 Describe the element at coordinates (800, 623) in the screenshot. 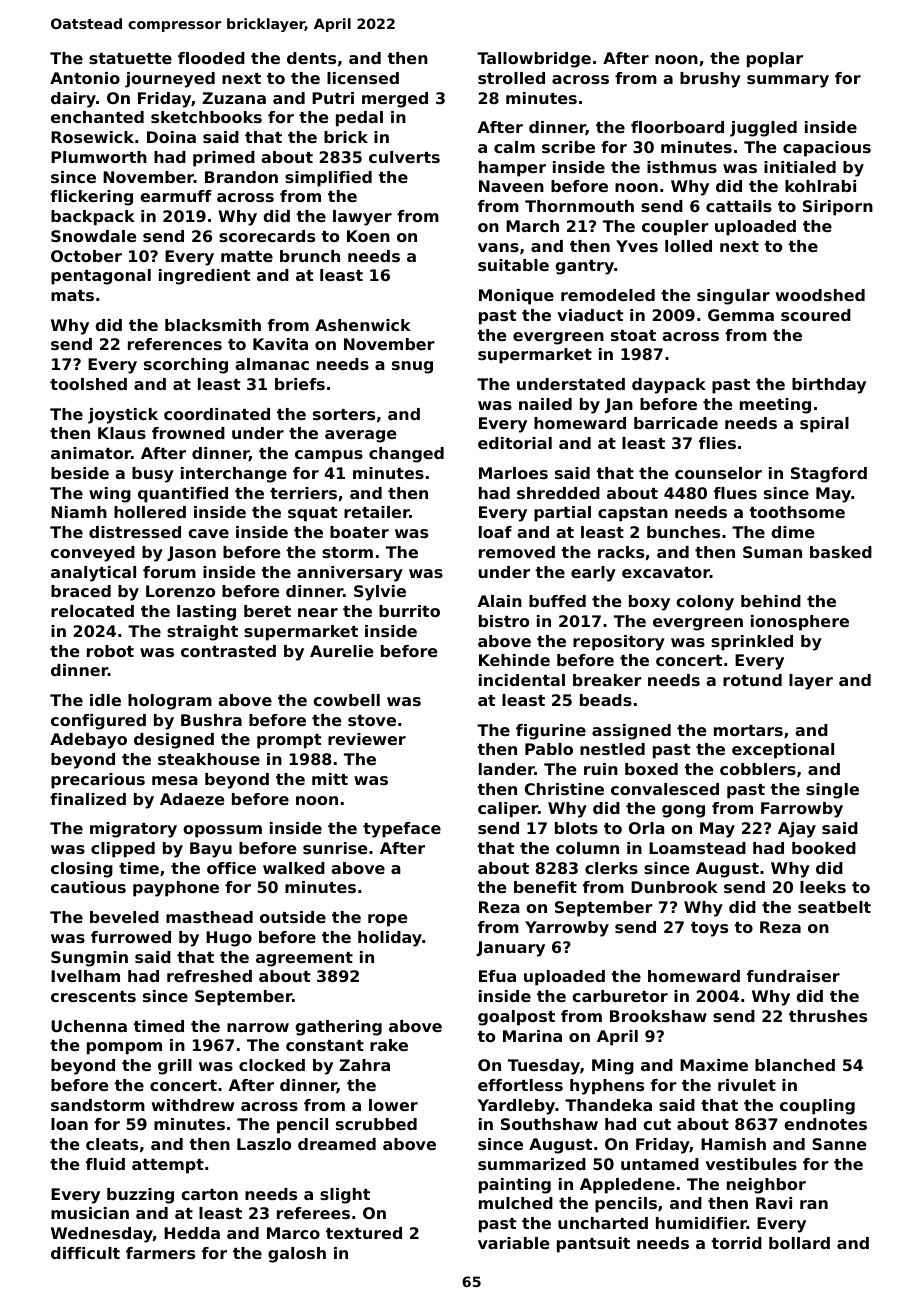

I see `ionosphere` at that location.
